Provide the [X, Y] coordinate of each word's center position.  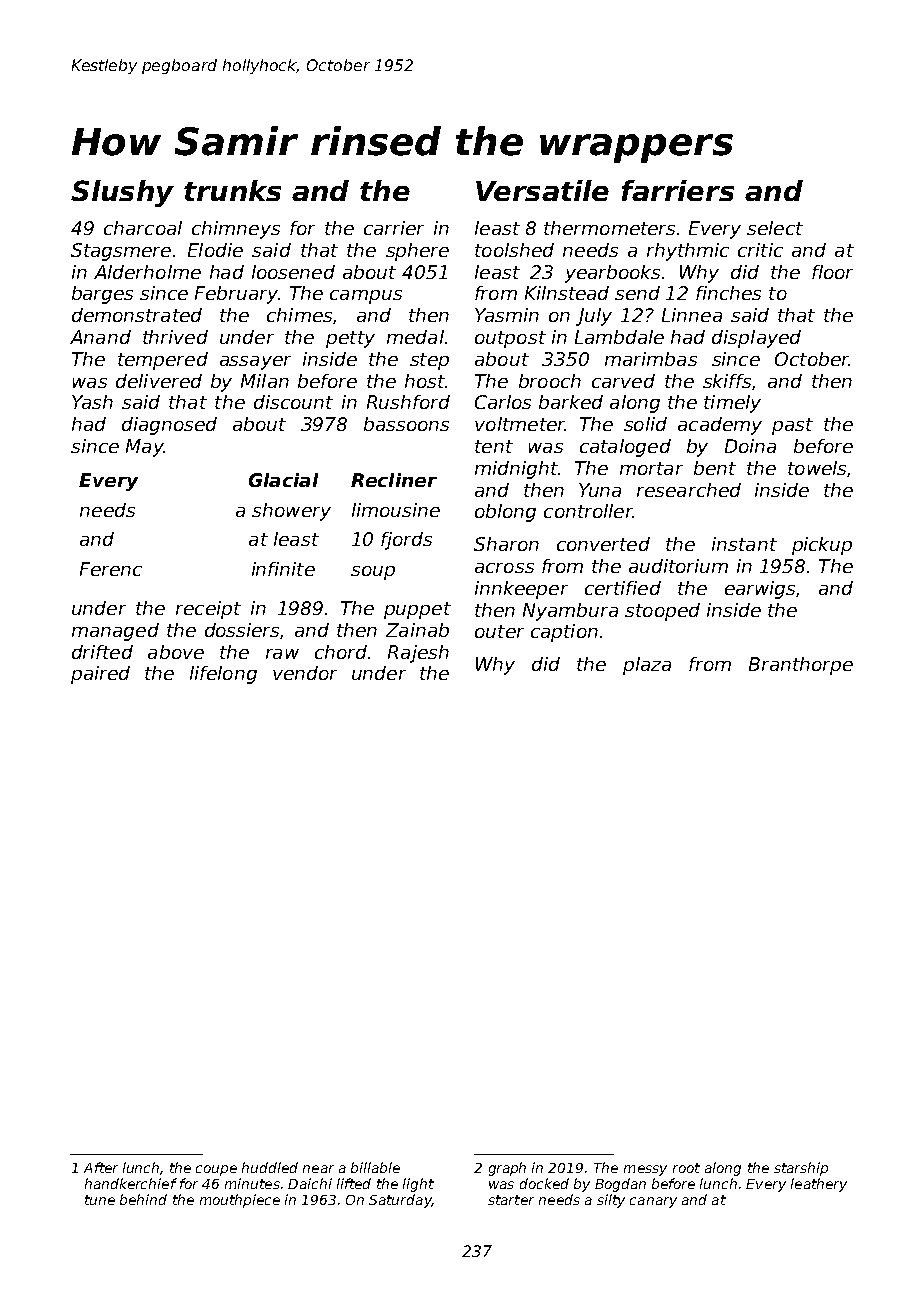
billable [375, 1167]
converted [603, 544]
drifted [102, 652]
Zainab [417, 630]
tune [100, 1200]
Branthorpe [801, 666]
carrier [394, 228]
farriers [678, 190]
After [101, 1167]
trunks [232, 190]
